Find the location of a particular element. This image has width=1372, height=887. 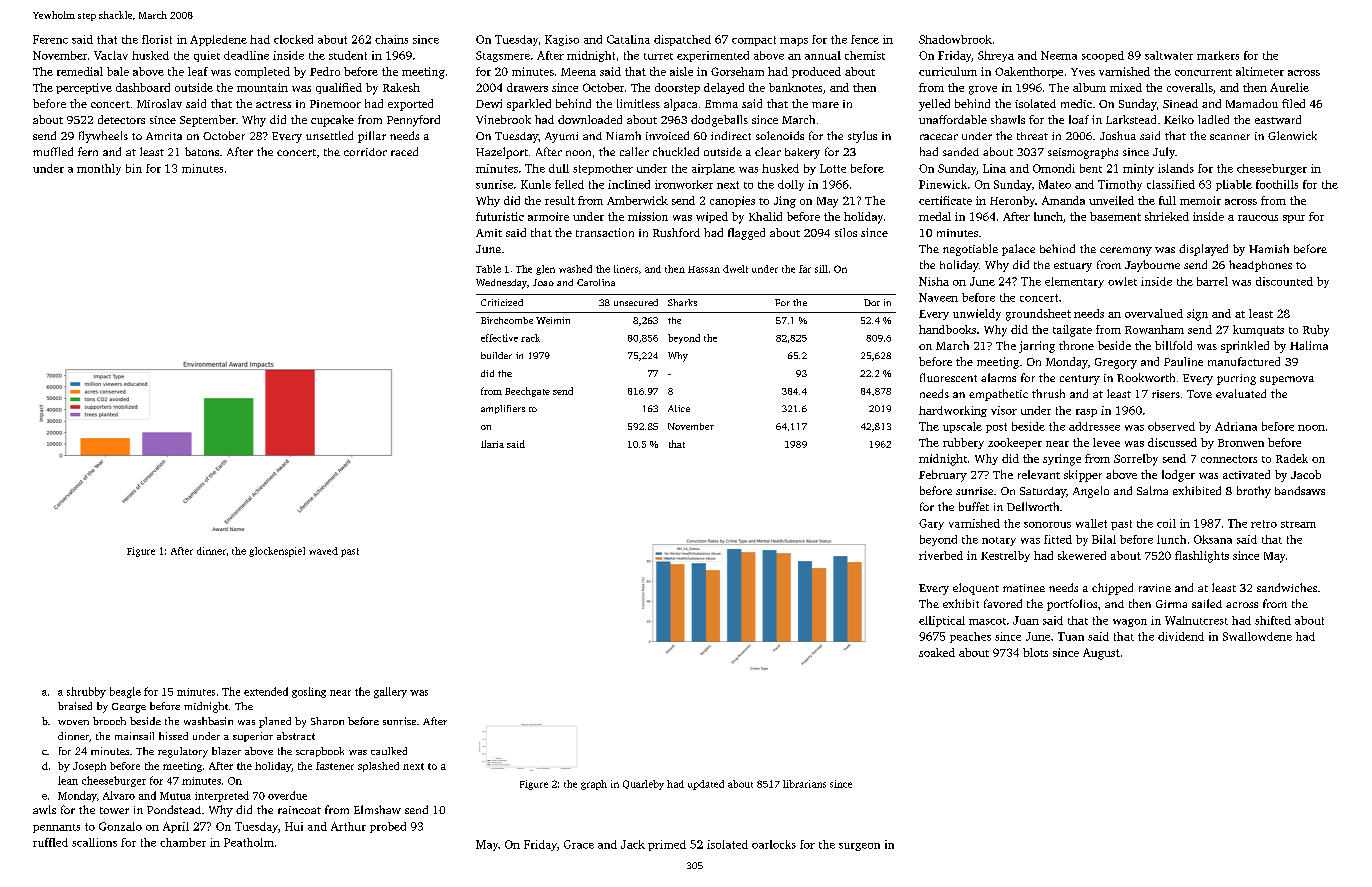

builder is located at coordinates (496, 355).
